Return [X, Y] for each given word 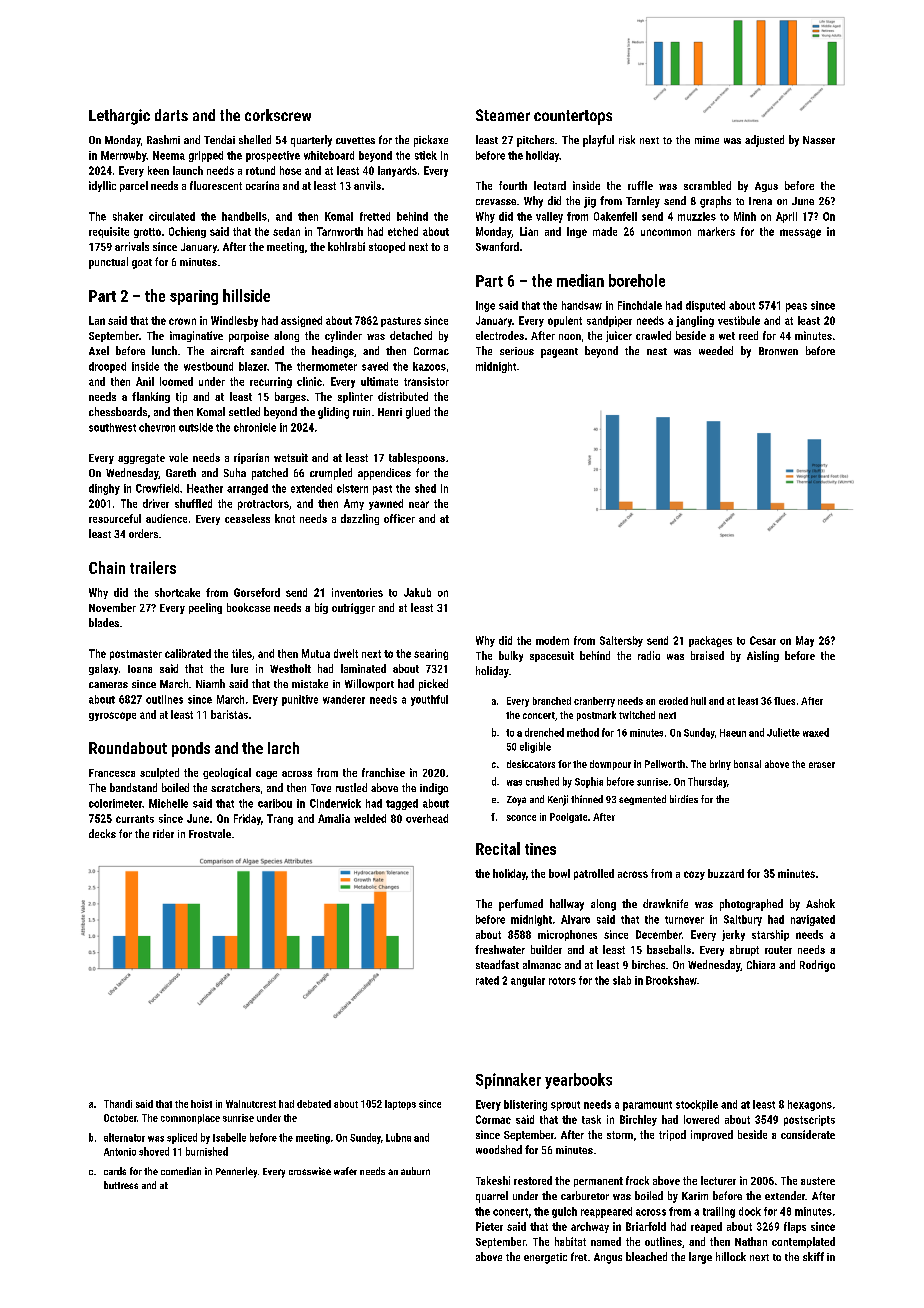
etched [403, 231]
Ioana [140, 669]
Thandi [118, 1104]
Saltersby [621, 641]
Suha [235, 472]
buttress [121, 1185]
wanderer [344, 699]
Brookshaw [671, 980]
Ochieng [187, 232]
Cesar [763, 640]
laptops [400, 1105]
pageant [559, 353]
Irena [760, 201]
